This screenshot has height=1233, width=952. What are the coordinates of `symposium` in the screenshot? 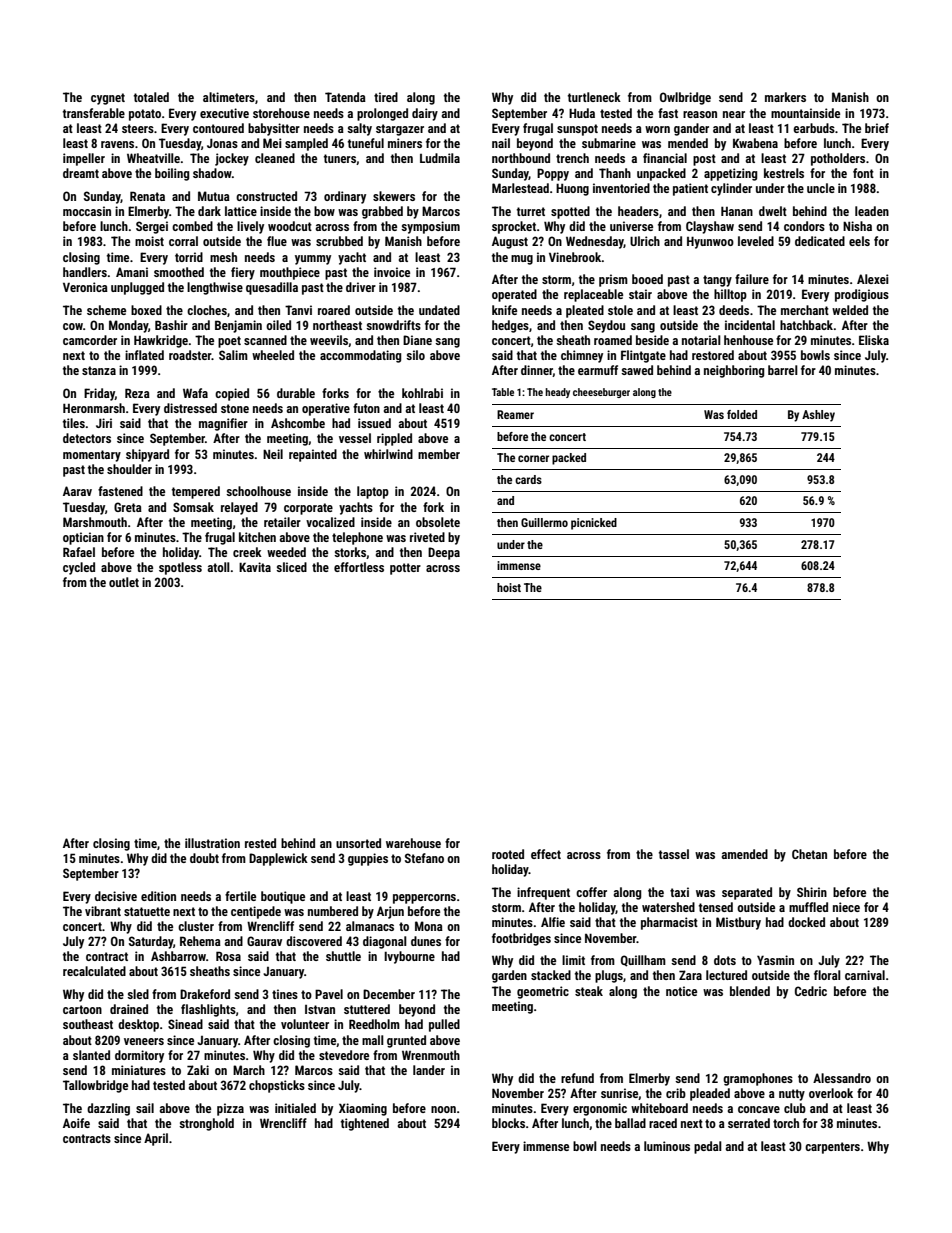 It's located at (430, 227).
